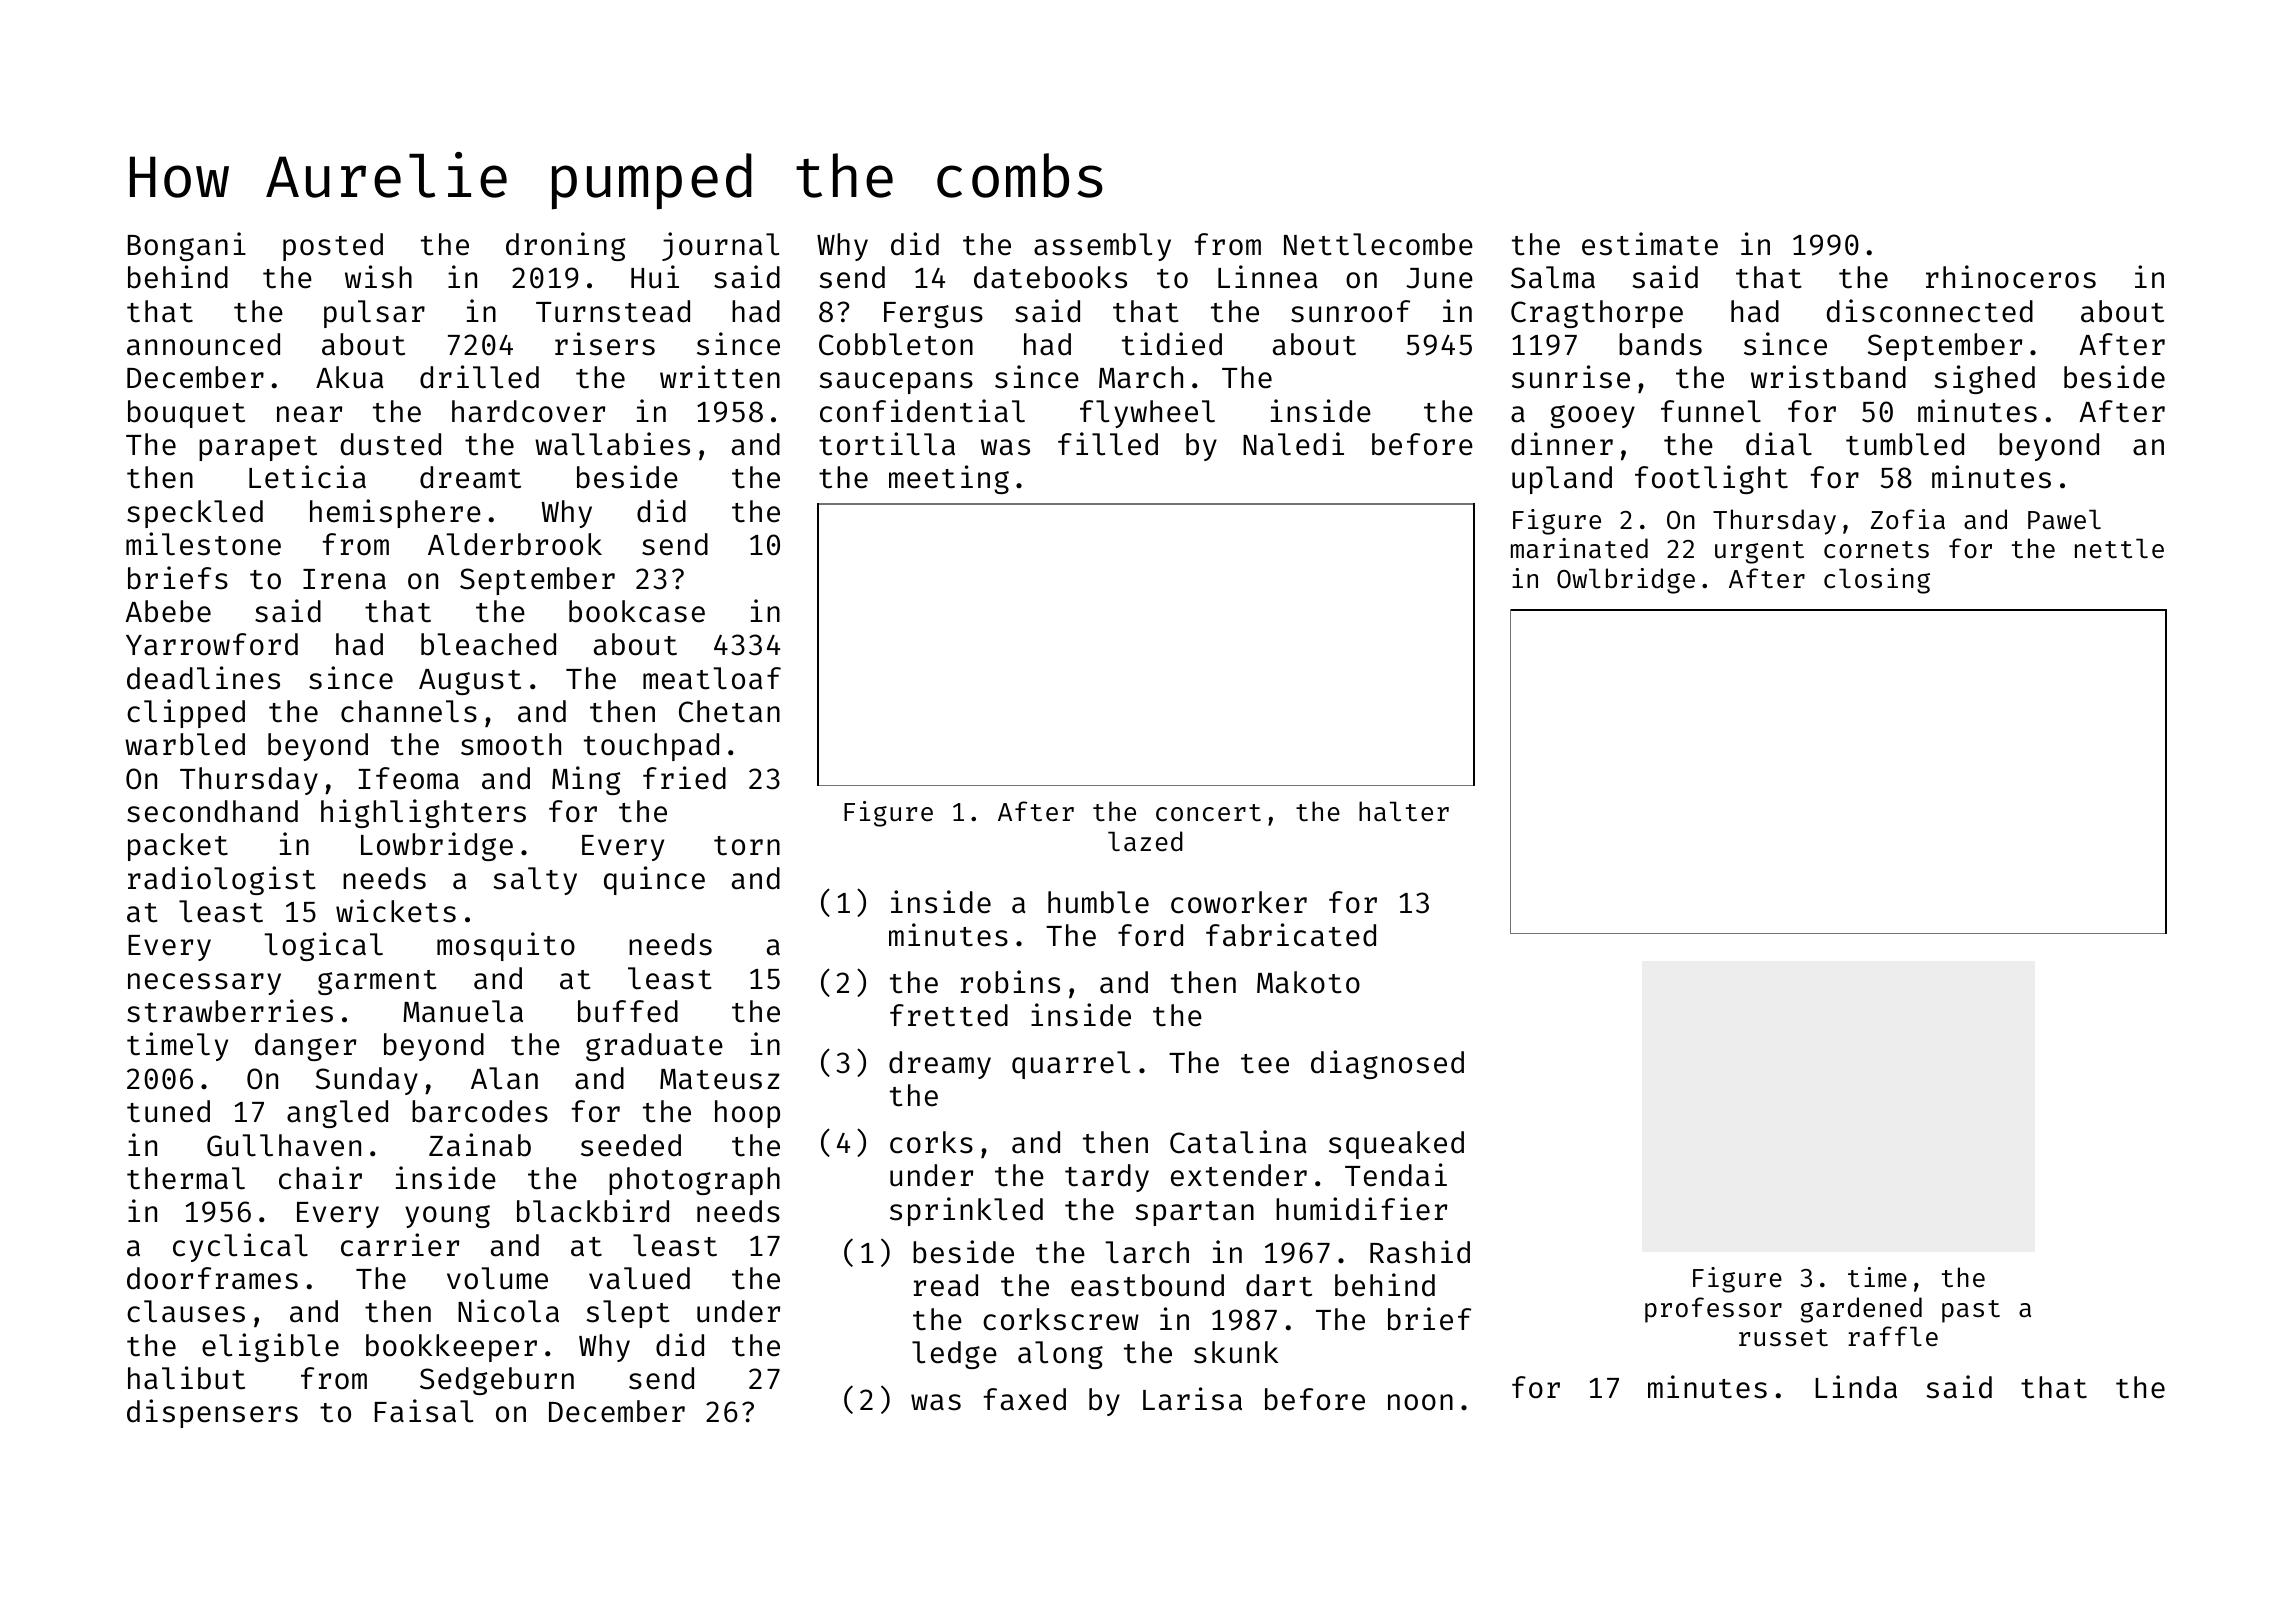  Describe the element at coordinates (1291, 935) in the screenshot. I see `fabricated` at that location.
